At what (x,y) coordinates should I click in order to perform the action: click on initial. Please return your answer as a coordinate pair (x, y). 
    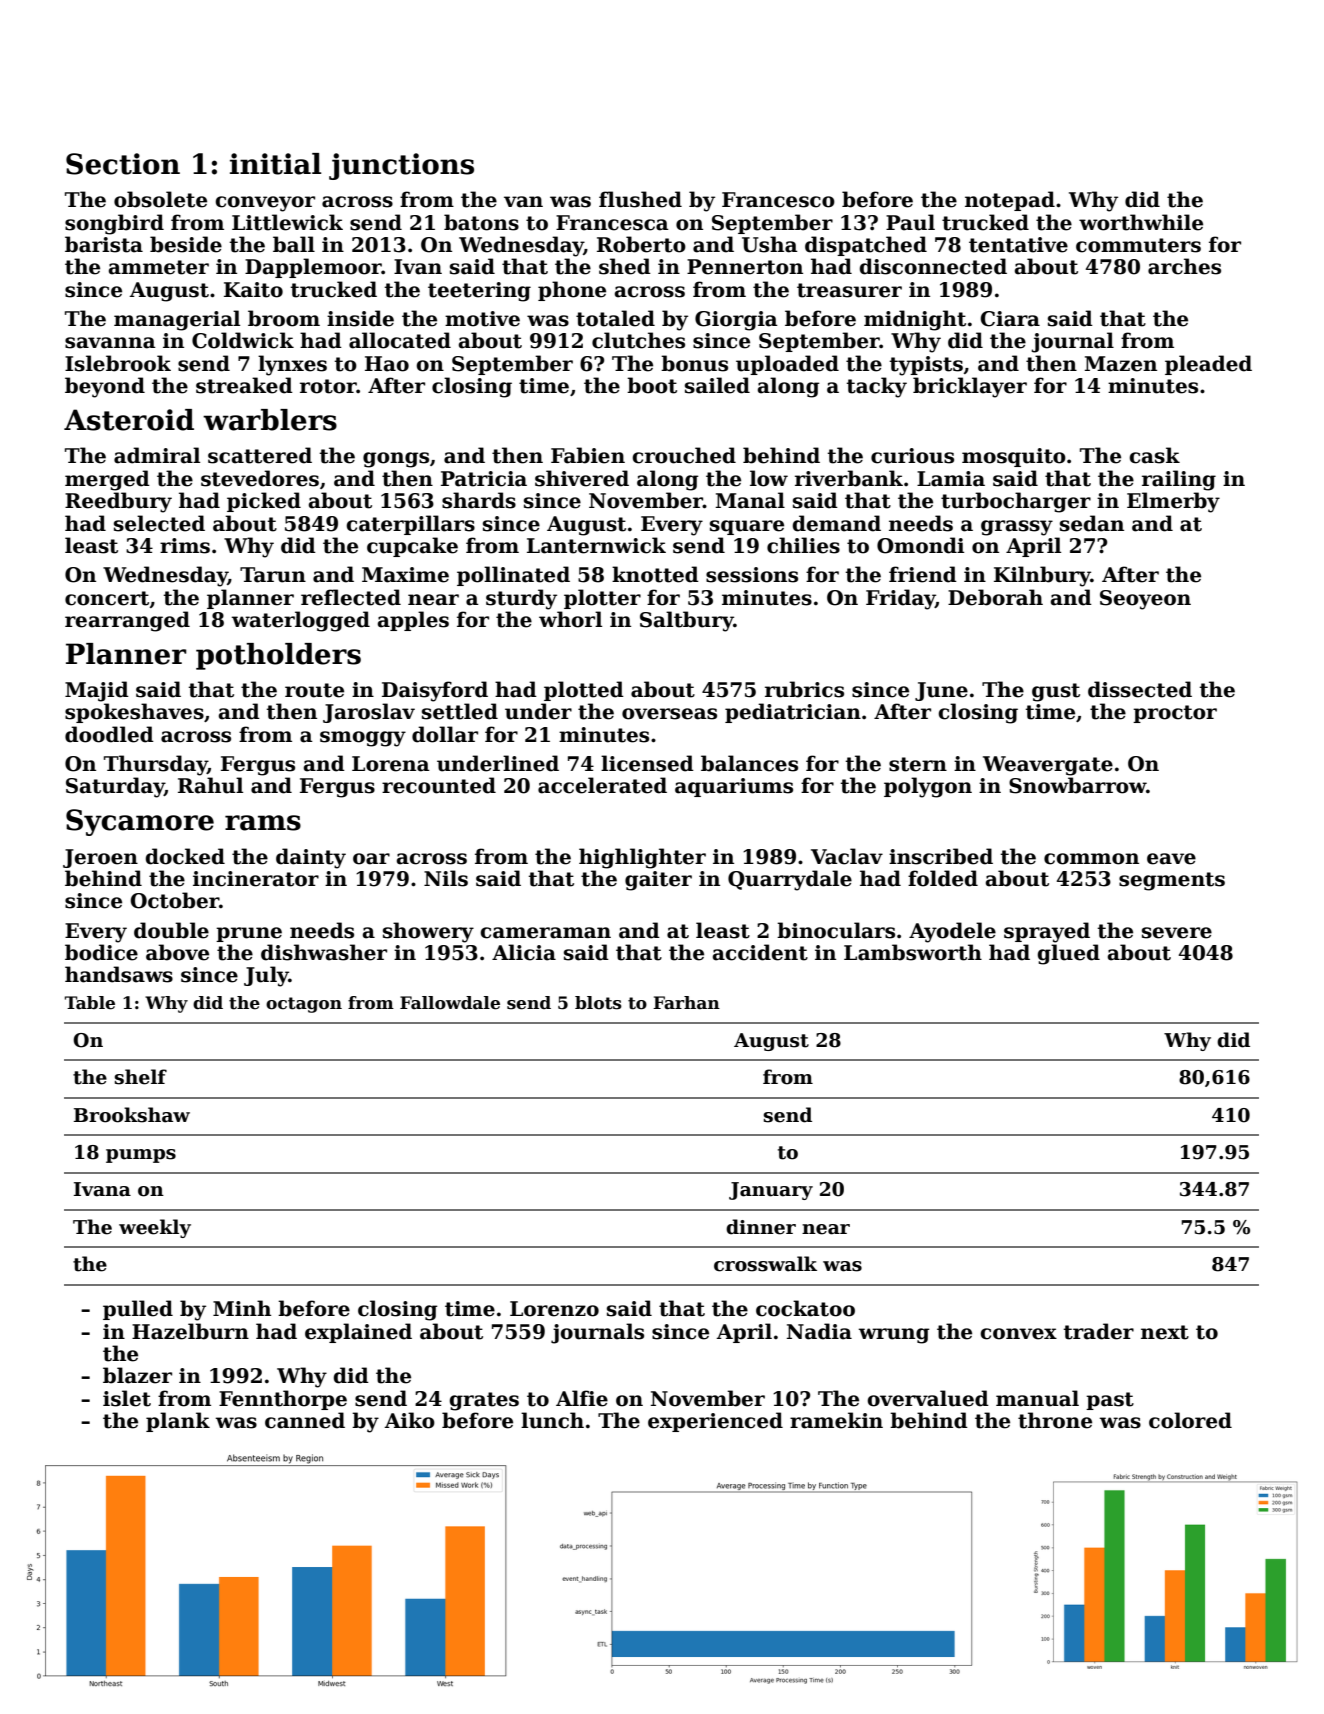
    Looking at the image, I should click on (275, 164).
